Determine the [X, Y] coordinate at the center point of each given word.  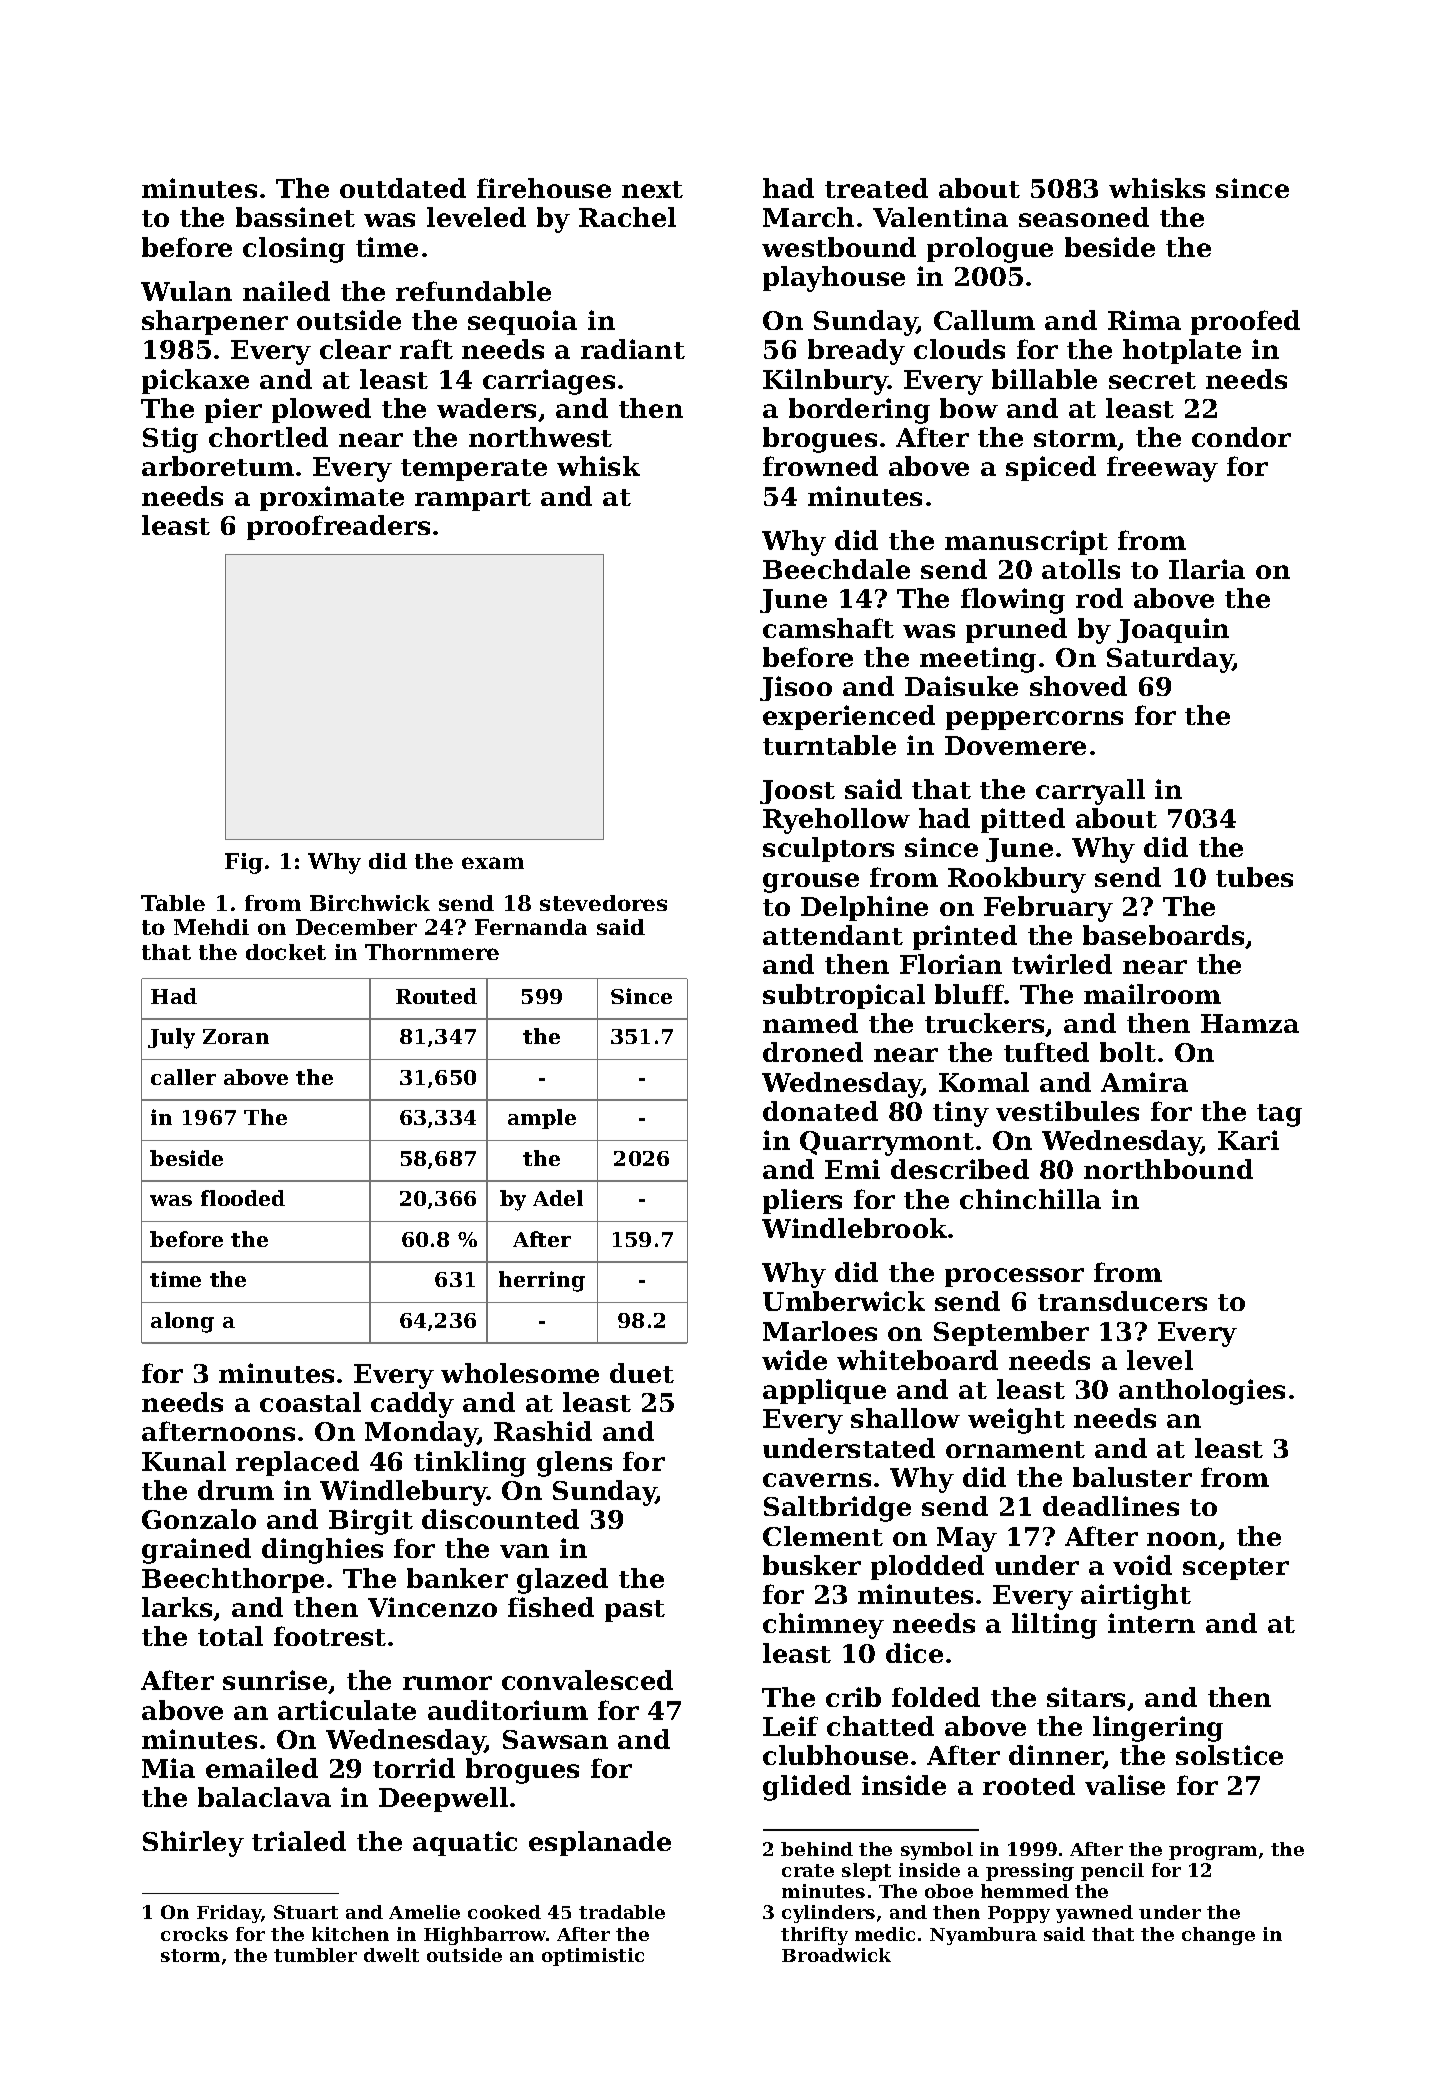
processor [1014, 1277]
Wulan [186, 291]
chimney [823, 1626]
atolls [1081, 569]
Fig [244, 863]
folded [936, 1697]
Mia [168, 1768]
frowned [820, 466]
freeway [1162, 469]
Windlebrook [854, 1228]
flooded [243, 1198]
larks [177, 1607]
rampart [473, 500]
